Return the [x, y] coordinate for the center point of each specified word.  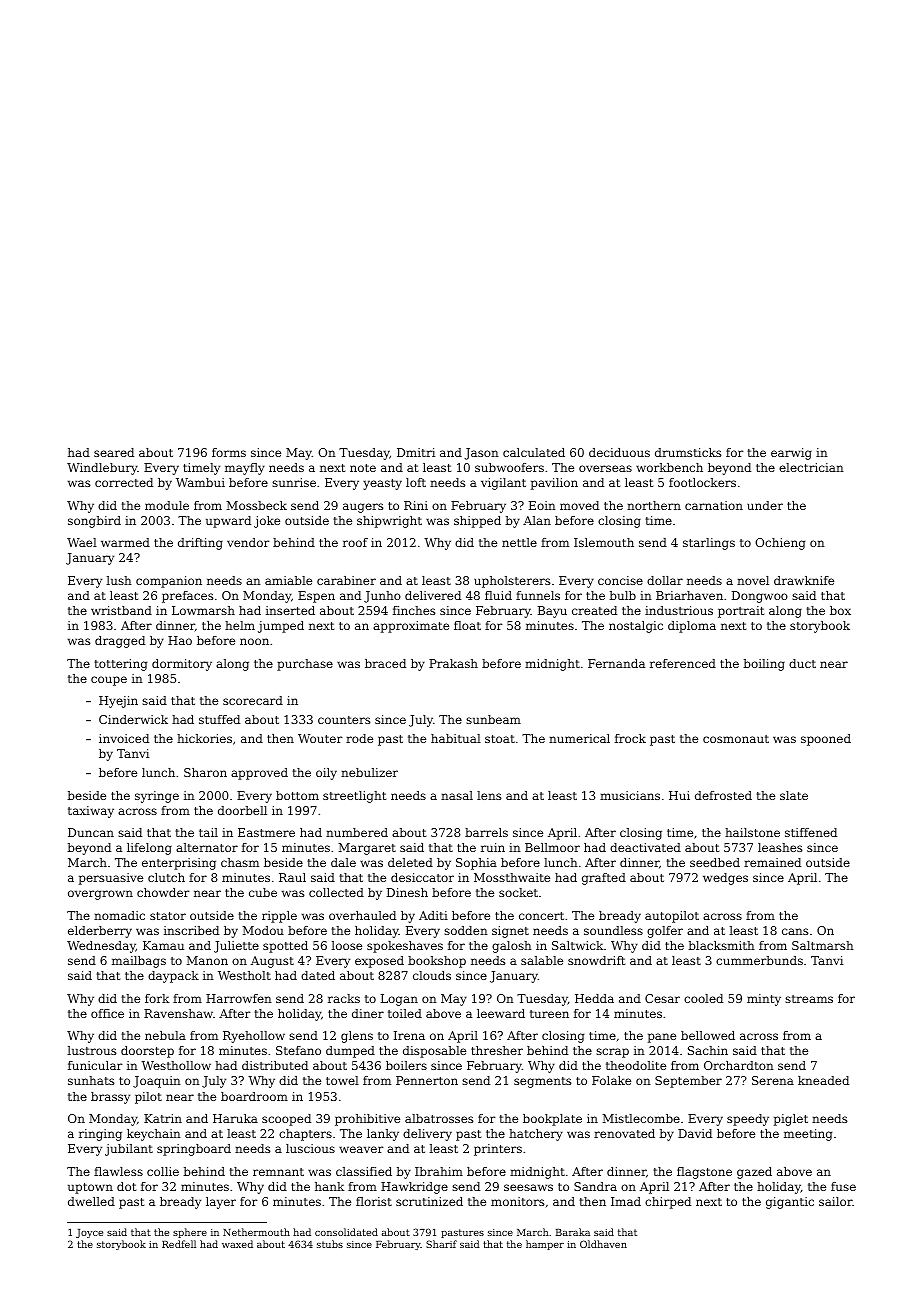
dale [343, 862]
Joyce [89, 1233]
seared [114, 452]
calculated [534, 452]
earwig [791, 454]
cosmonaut [736, 739]
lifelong [149, 849]
